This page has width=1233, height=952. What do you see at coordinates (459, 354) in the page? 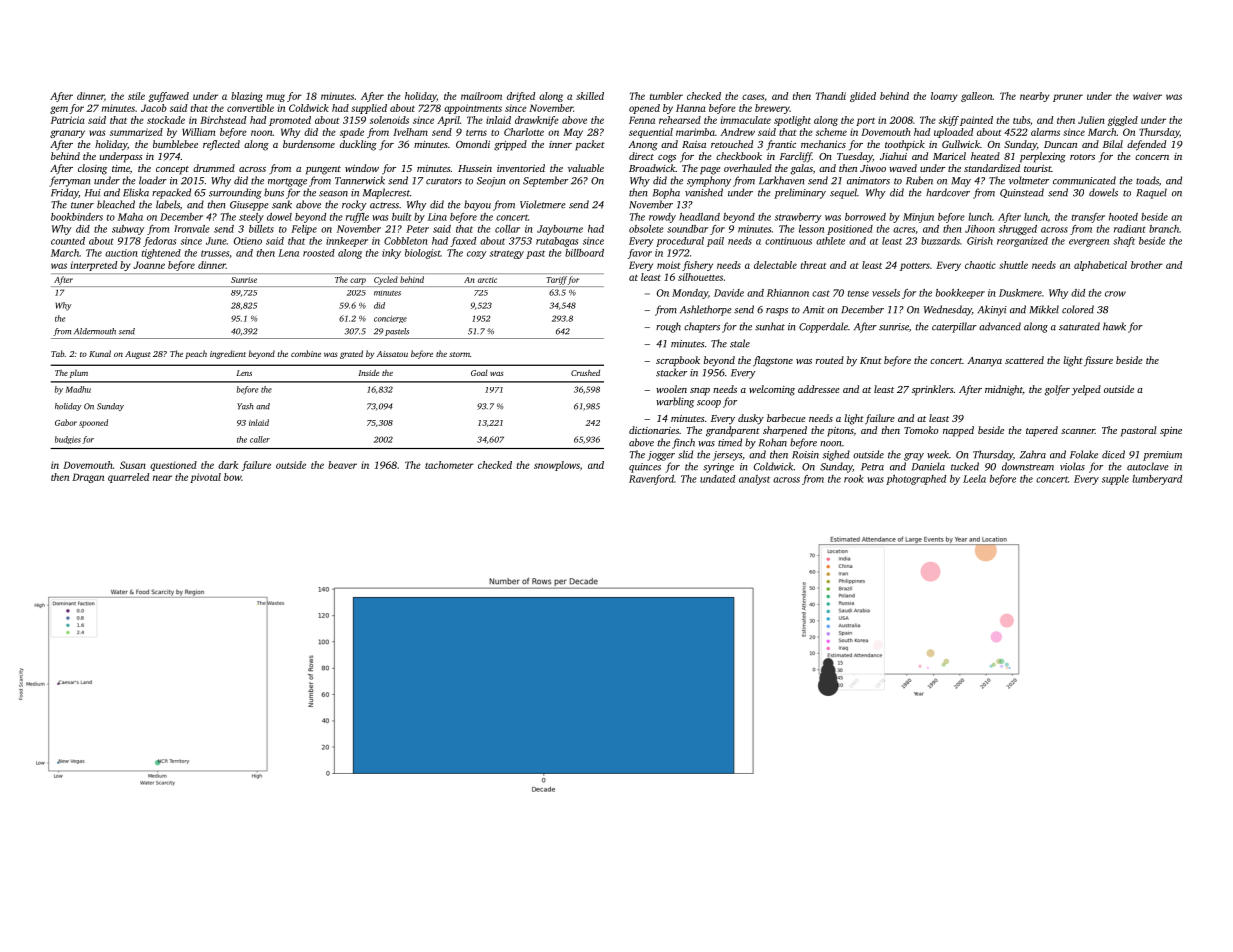
I see `storm` at bounding box center [459, 354].
